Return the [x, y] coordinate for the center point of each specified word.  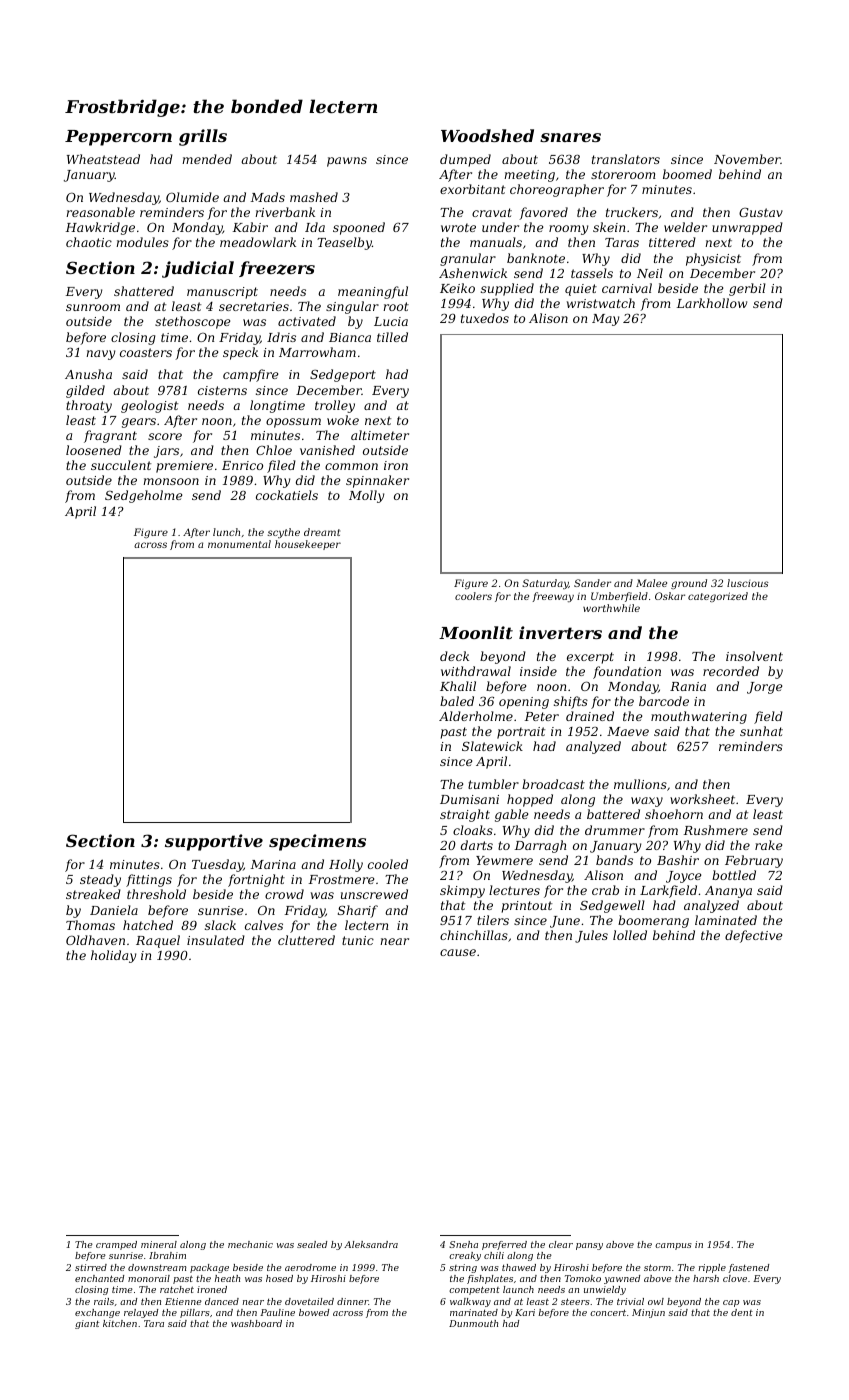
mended [207, 159]
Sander [592, 583]
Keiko [457, 288]
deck [454, 656]
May [605, 320]
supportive [214, 842]
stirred [91, 1267]
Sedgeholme [143, 496]
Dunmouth [473, 1323]
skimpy [462, 891]
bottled [734, 875]
